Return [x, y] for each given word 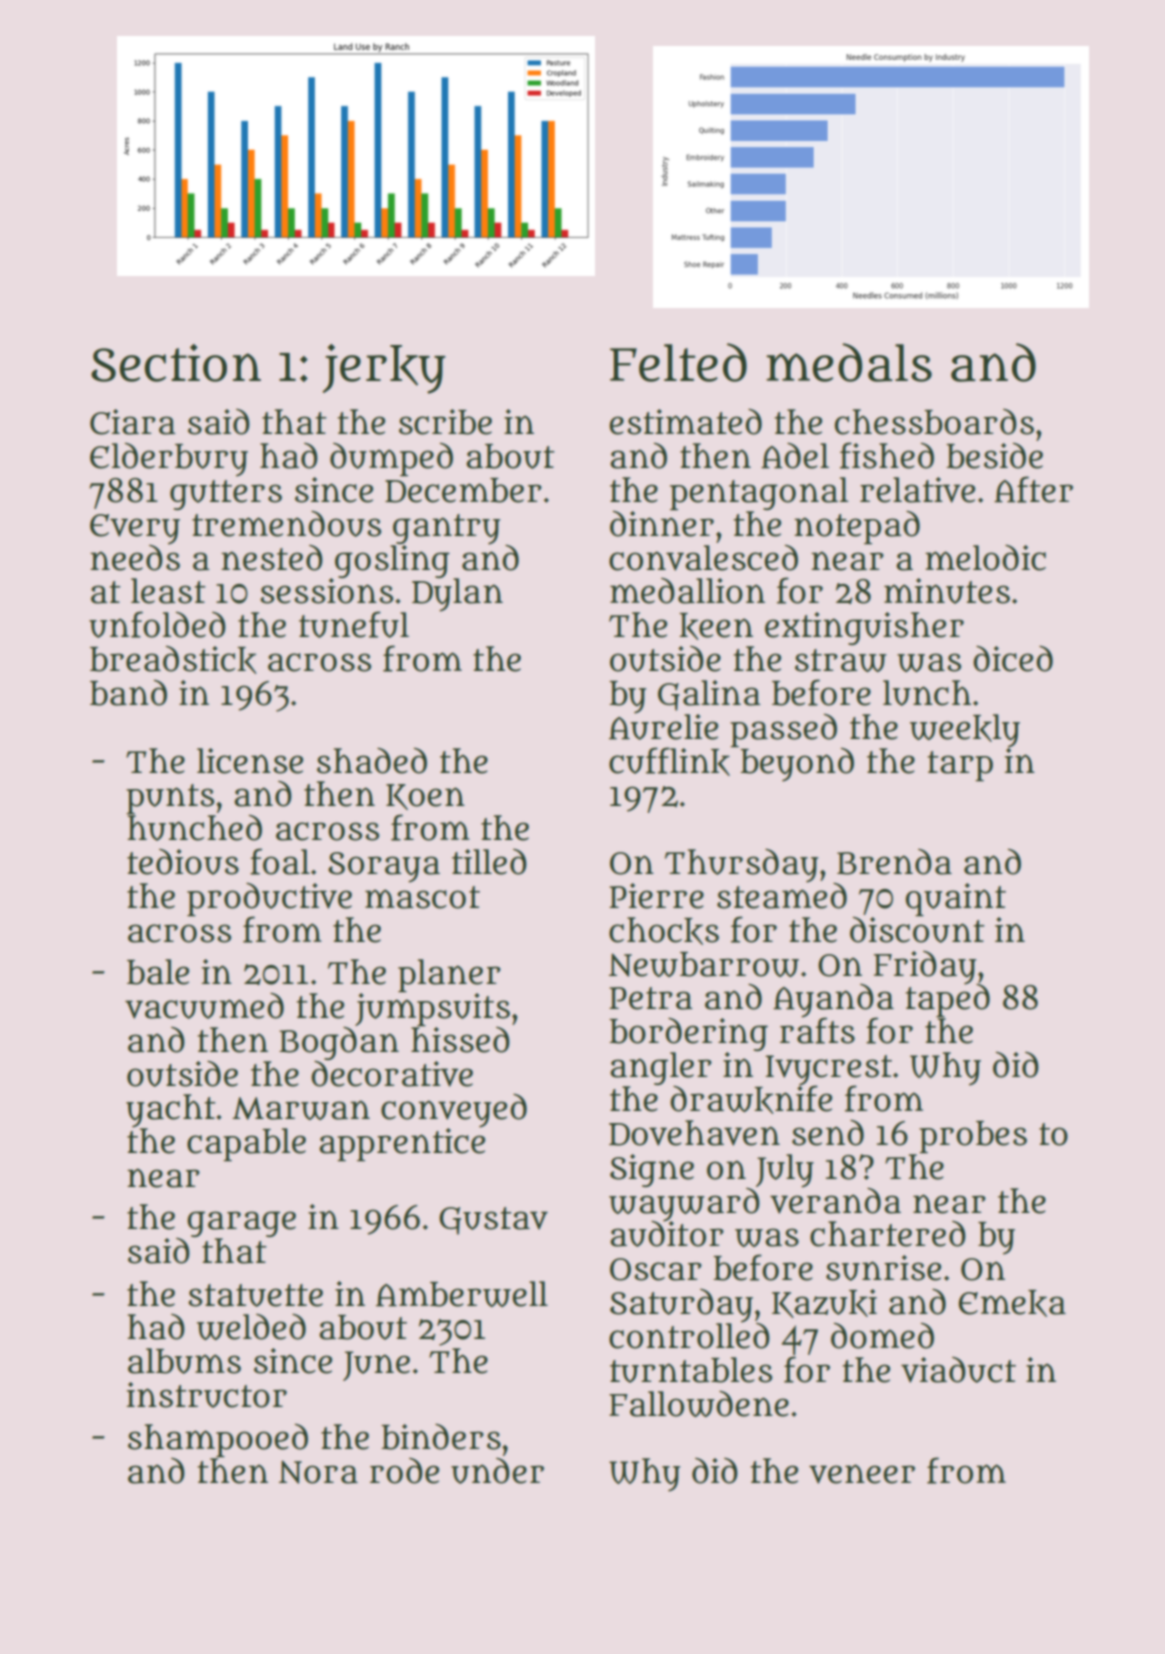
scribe [445, 422]
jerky [384, 369]
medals [849, 362]
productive [269, 899]
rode [404, 1471]
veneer [862, 1474]
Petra [651, 998]
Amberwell [462, 1294]
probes [973, 1137]
